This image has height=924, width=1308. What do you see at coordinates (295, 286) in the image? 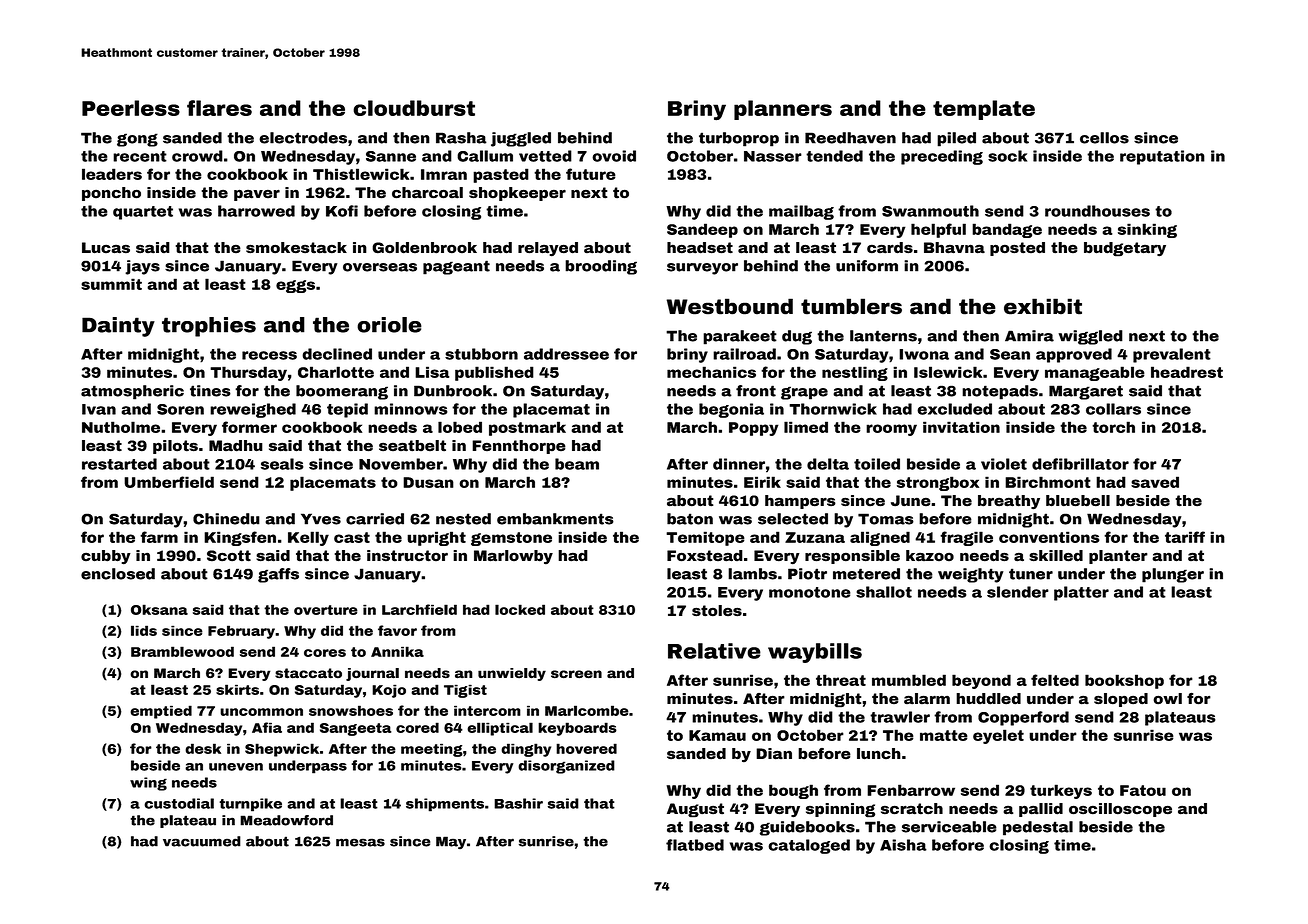
I see `eggs` at bounding box center [295, 286].
